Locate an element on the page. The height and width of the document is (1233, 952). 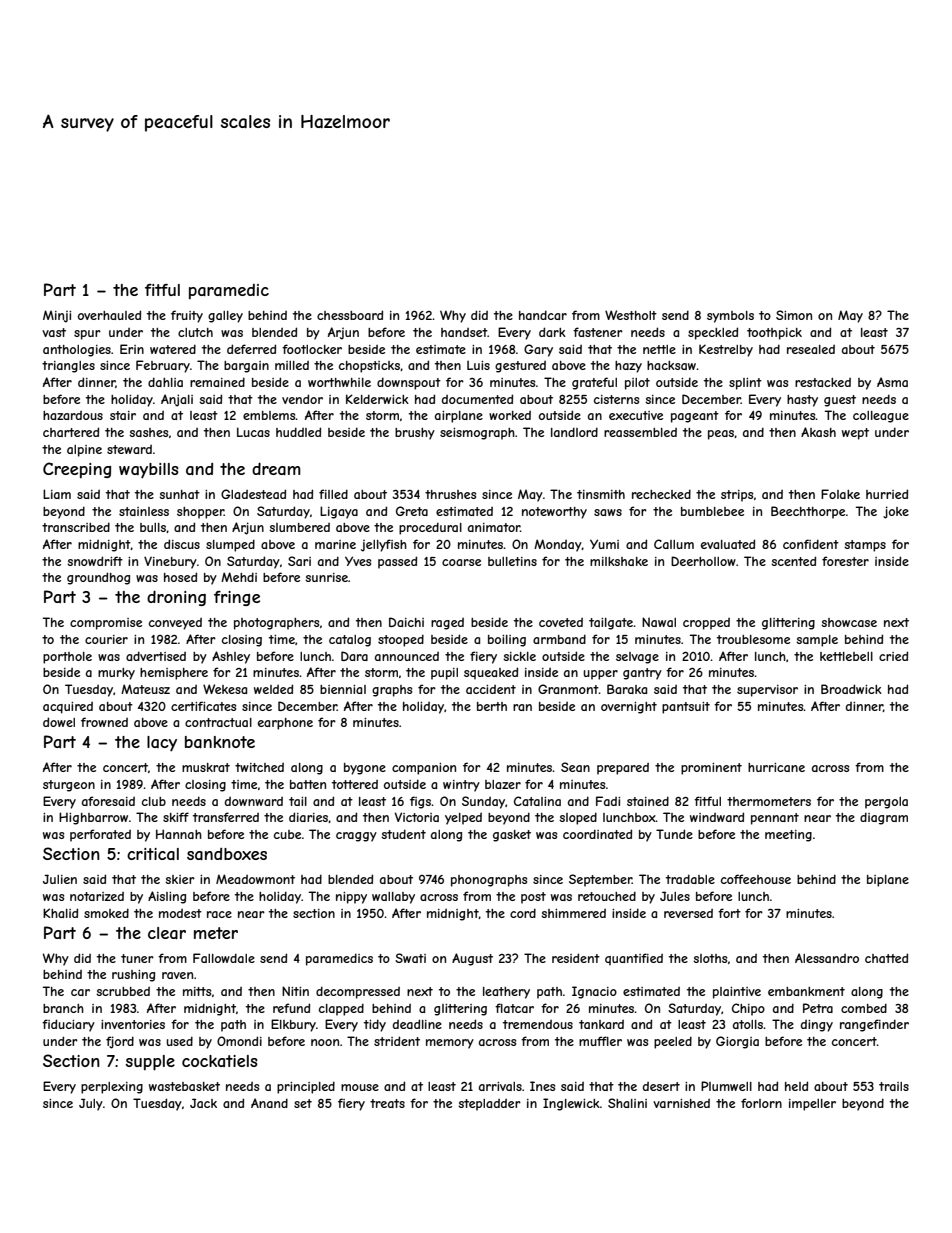
Broadwick is located at coordinates (851, 689).
